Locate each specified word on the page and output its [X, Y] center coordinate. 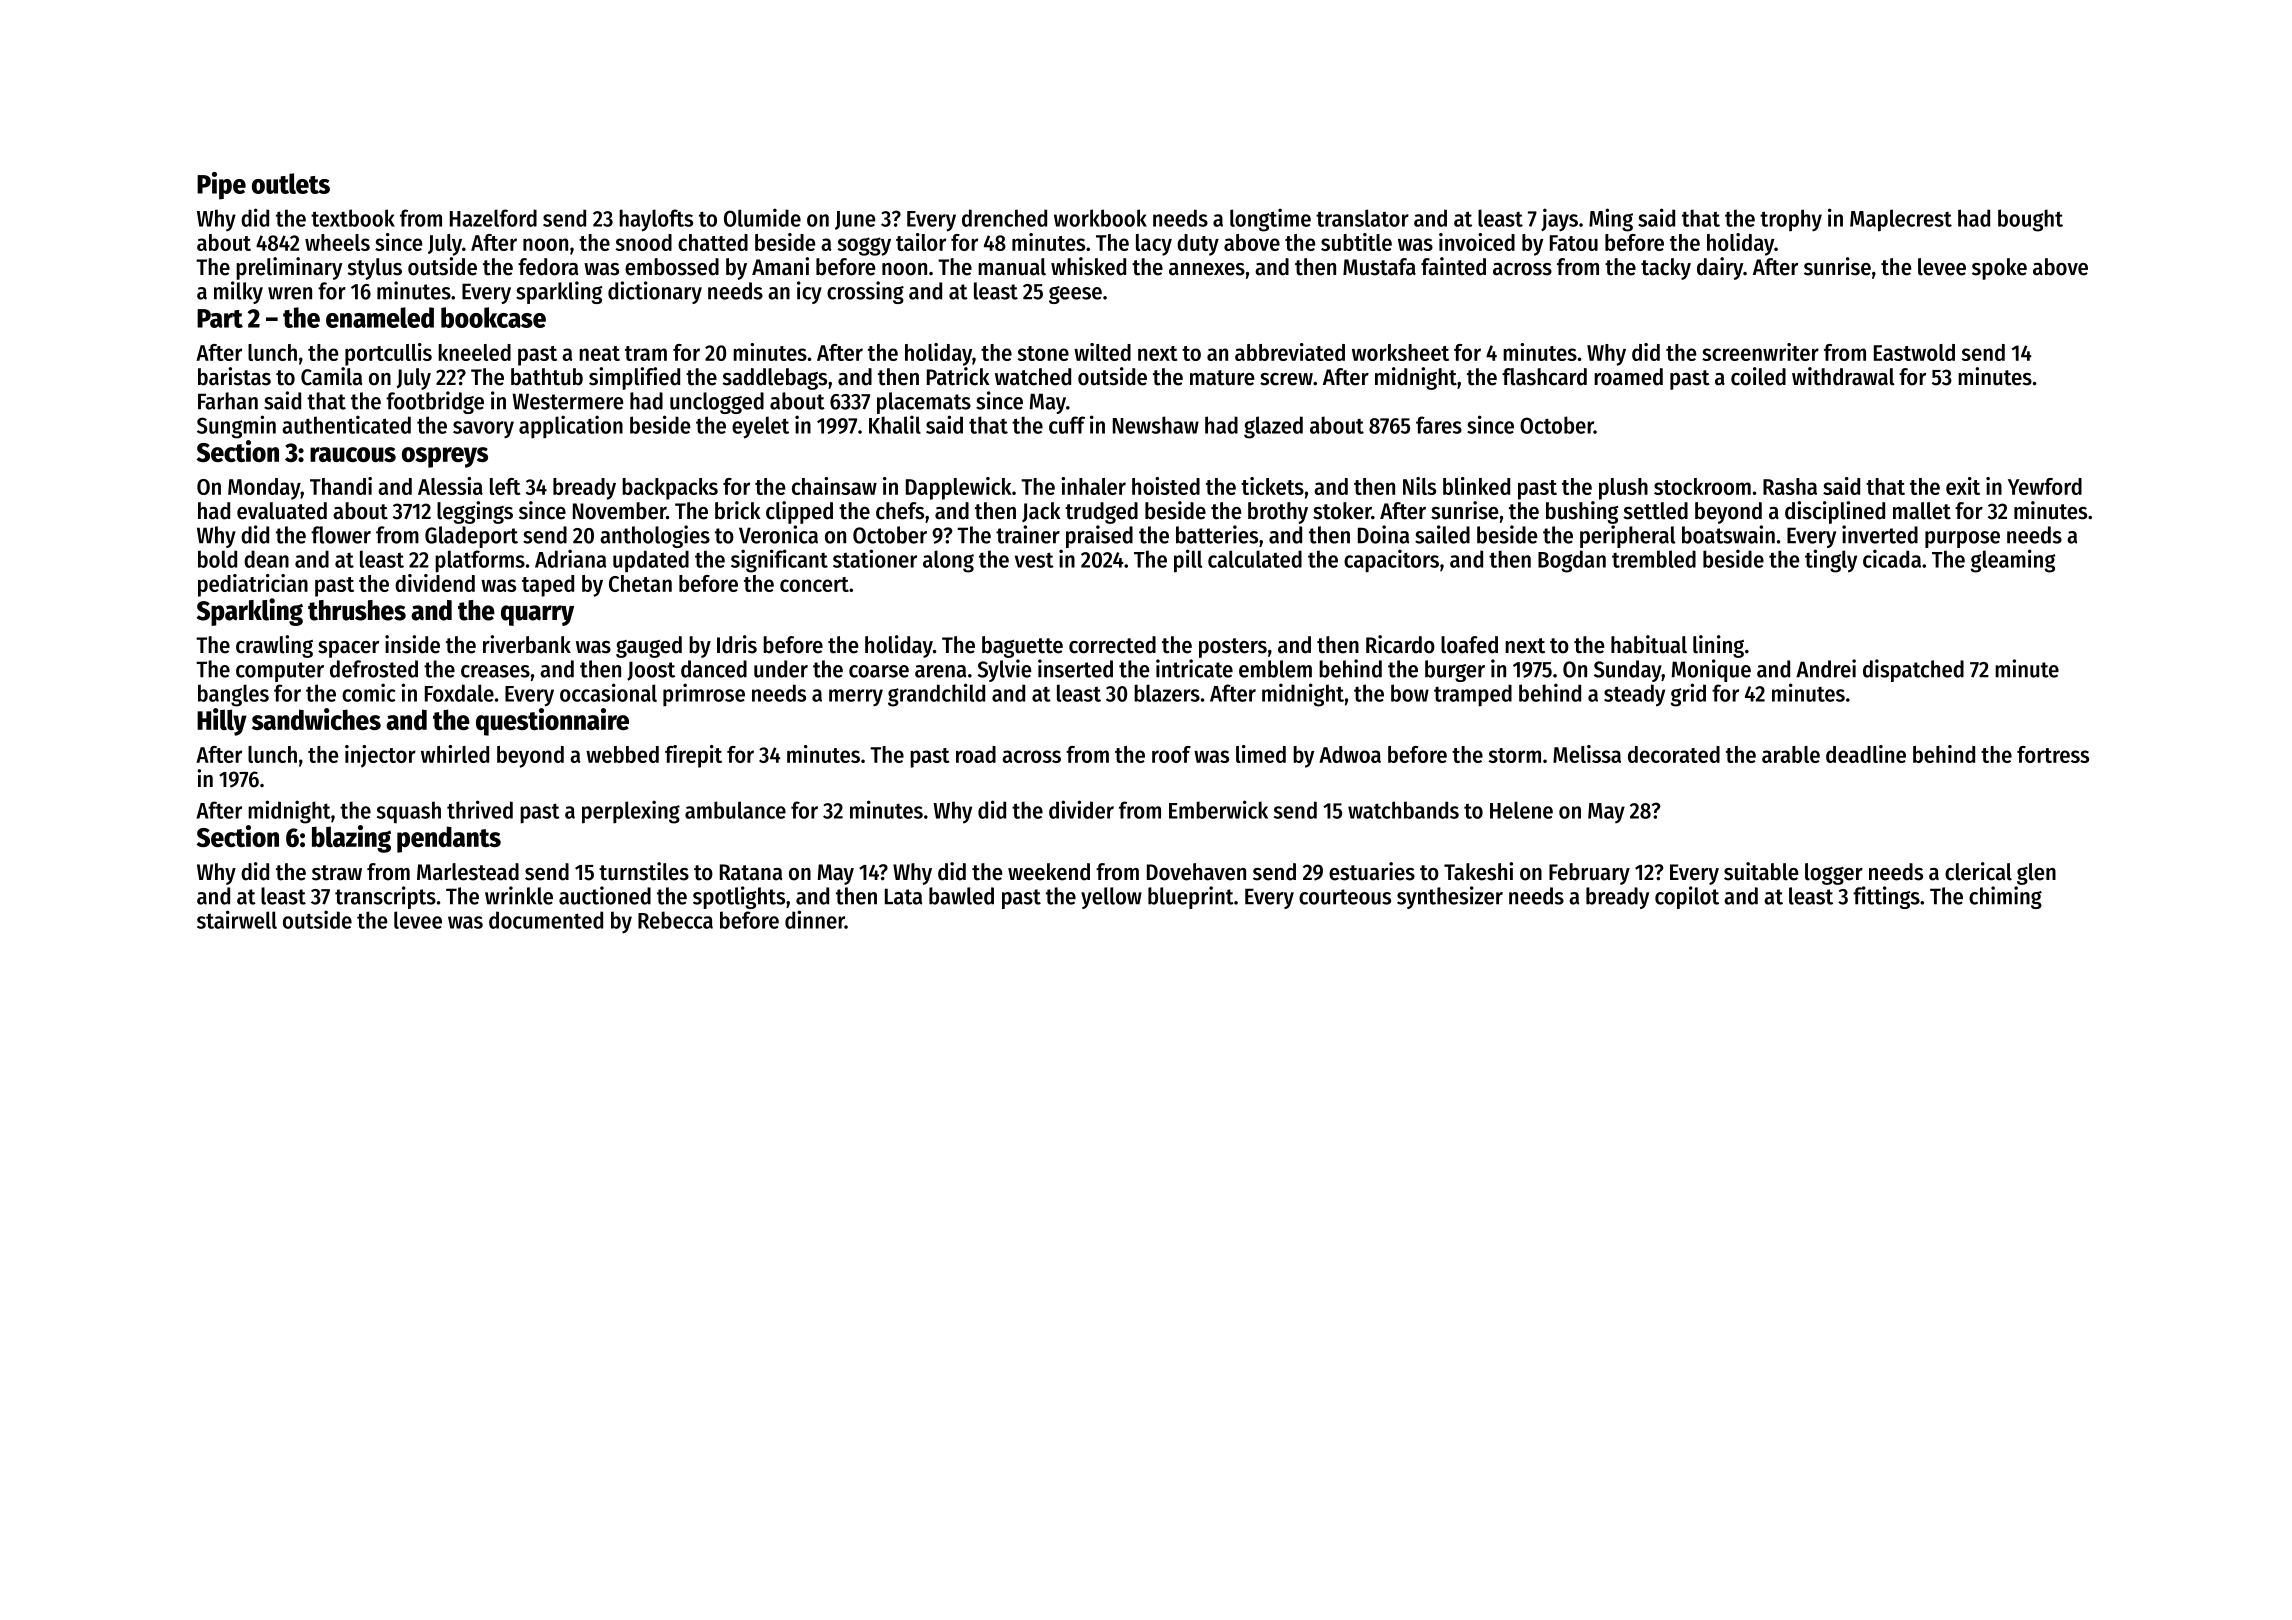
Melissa [1587, 754]
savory [483, 430]
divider [1081, 809]
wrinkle [519, 895]
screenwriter [1760, 352]
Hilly [222, 722]
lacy [1154, 245]
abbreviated [1290, 352]
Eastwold [1914, 352]
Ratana [751, 872]
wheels [337, 242]
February [1589, 874]
